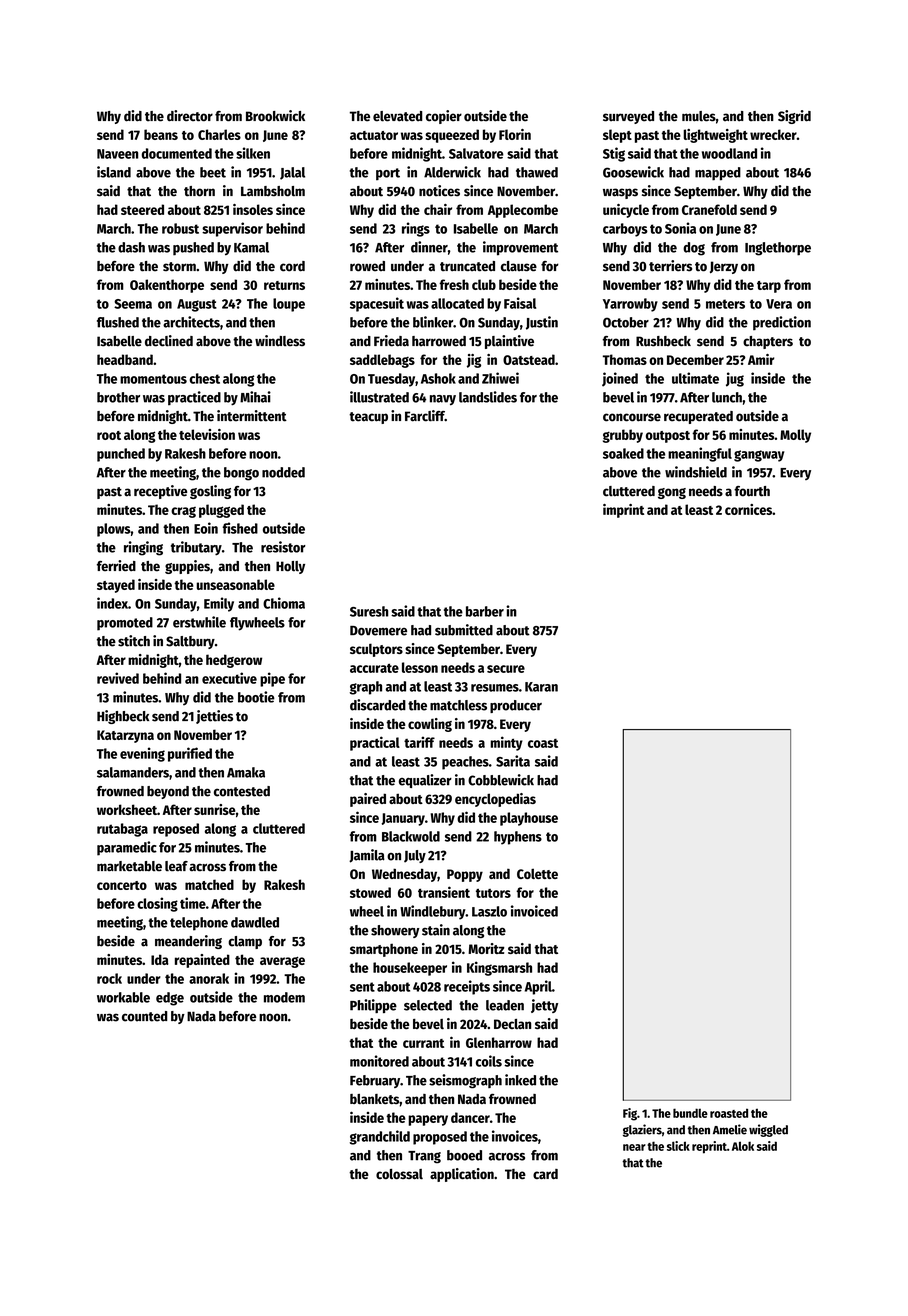  I want to click on mapped, so click(718, 174).
